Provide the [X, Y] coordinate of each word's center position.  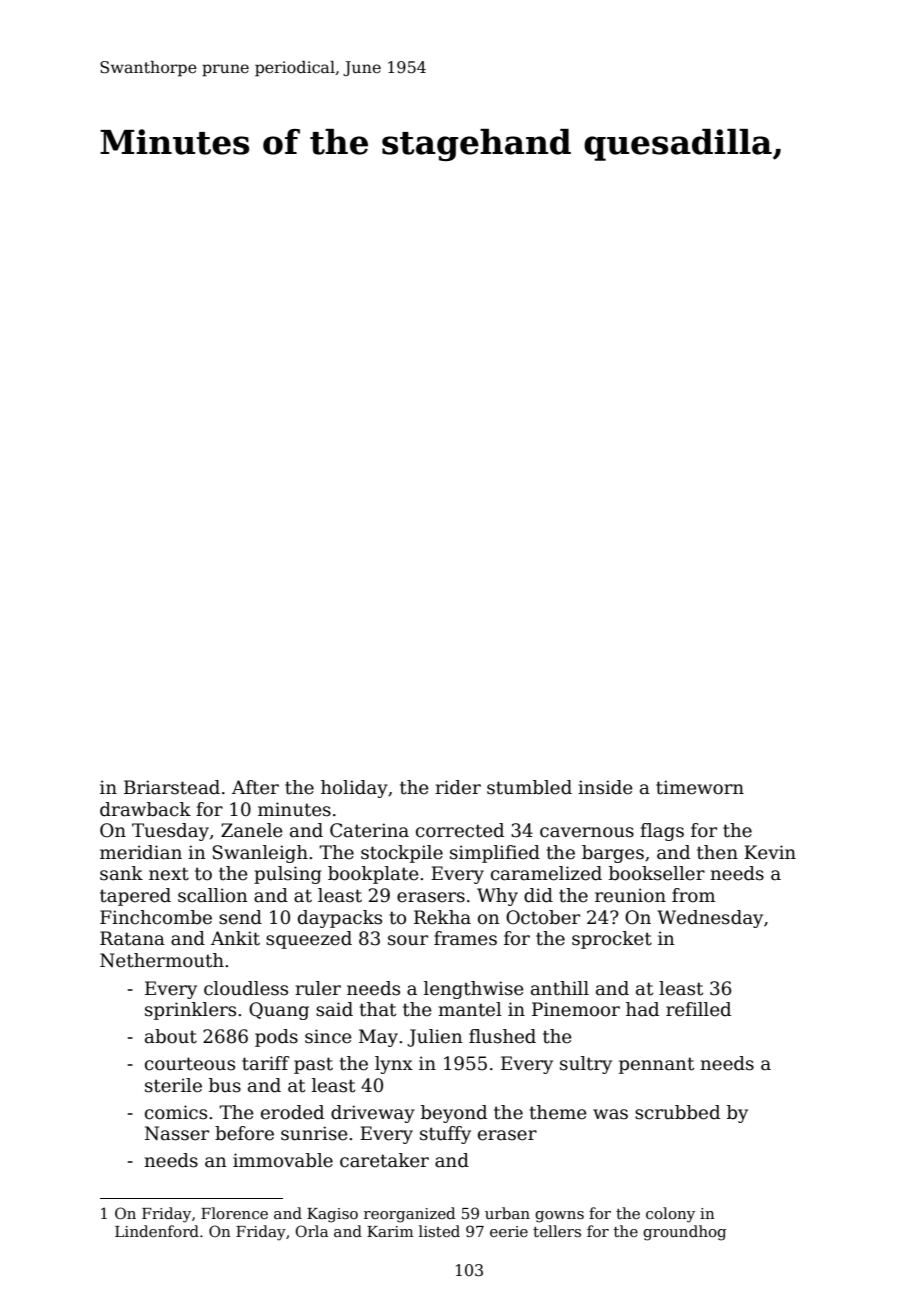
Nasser [177, 1133]
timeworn [700, 787]
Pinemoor [576, 1009]
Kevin [770, 852]
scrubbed [677, 1112]
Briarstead [172, 787]
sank [121, 873]
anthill [560, 988]
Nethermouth [162, 960]
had [642, 1009]
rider [458, 787]
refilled [698, 1009]
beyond [454, 1114]
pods [276, 1038]
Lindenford [157, 1231]
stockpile [402, 854]
